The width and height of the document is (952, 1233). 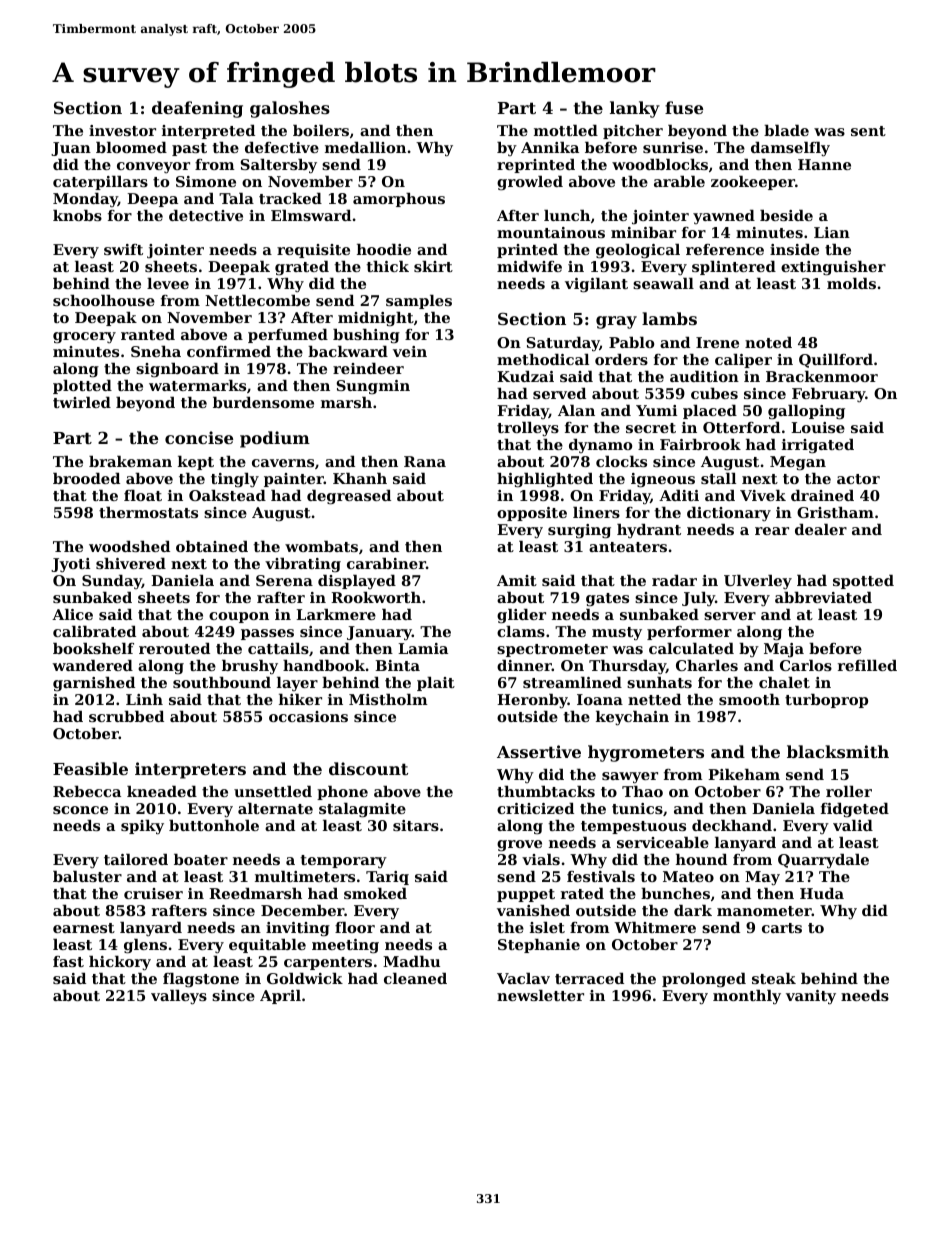 What do you see at coordinates (642, 791) in the document?
I see `Thao` at bounding box center [642, 791].
